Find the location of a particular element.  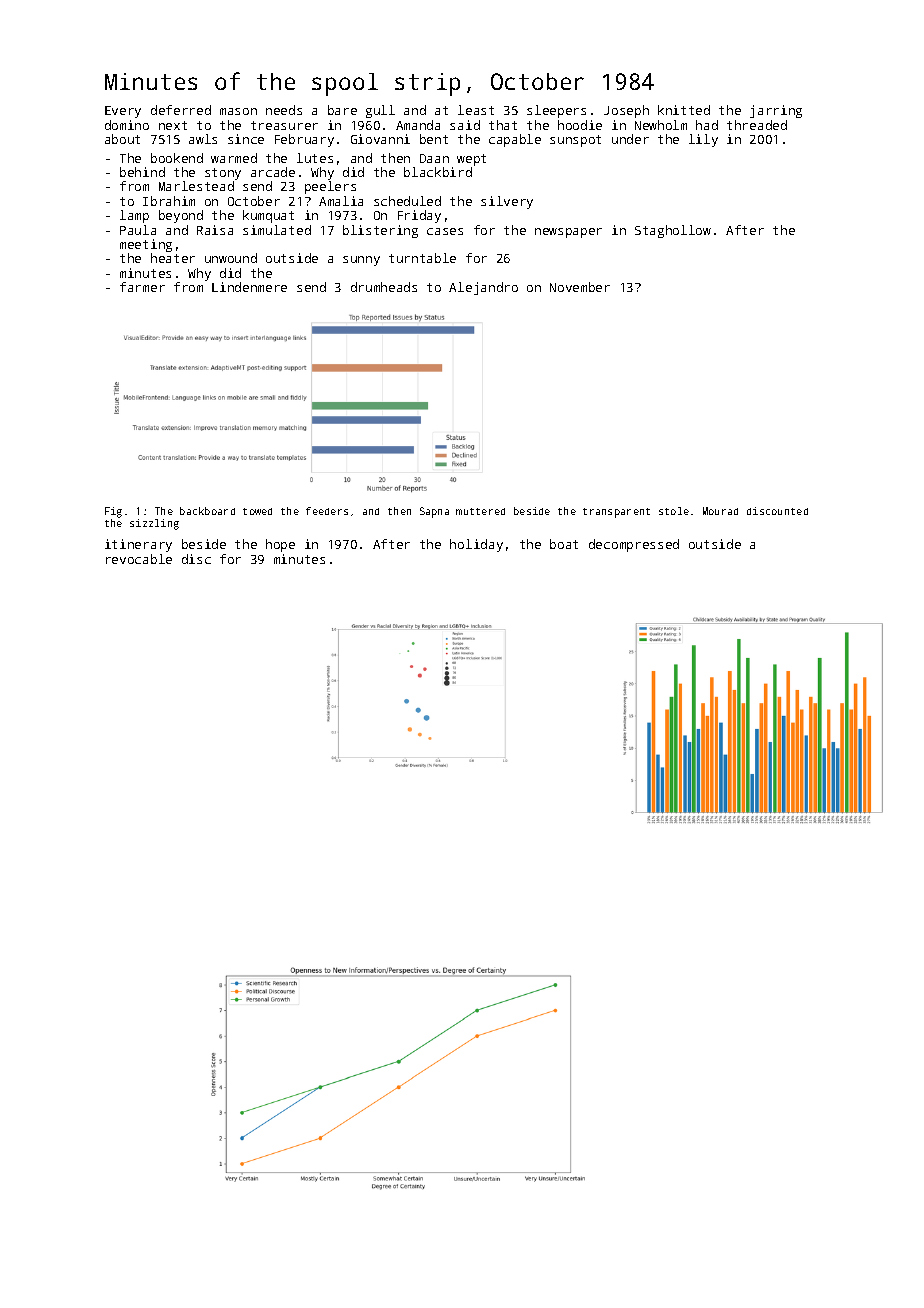

Staghollow is located at coordinates (673, 231).
